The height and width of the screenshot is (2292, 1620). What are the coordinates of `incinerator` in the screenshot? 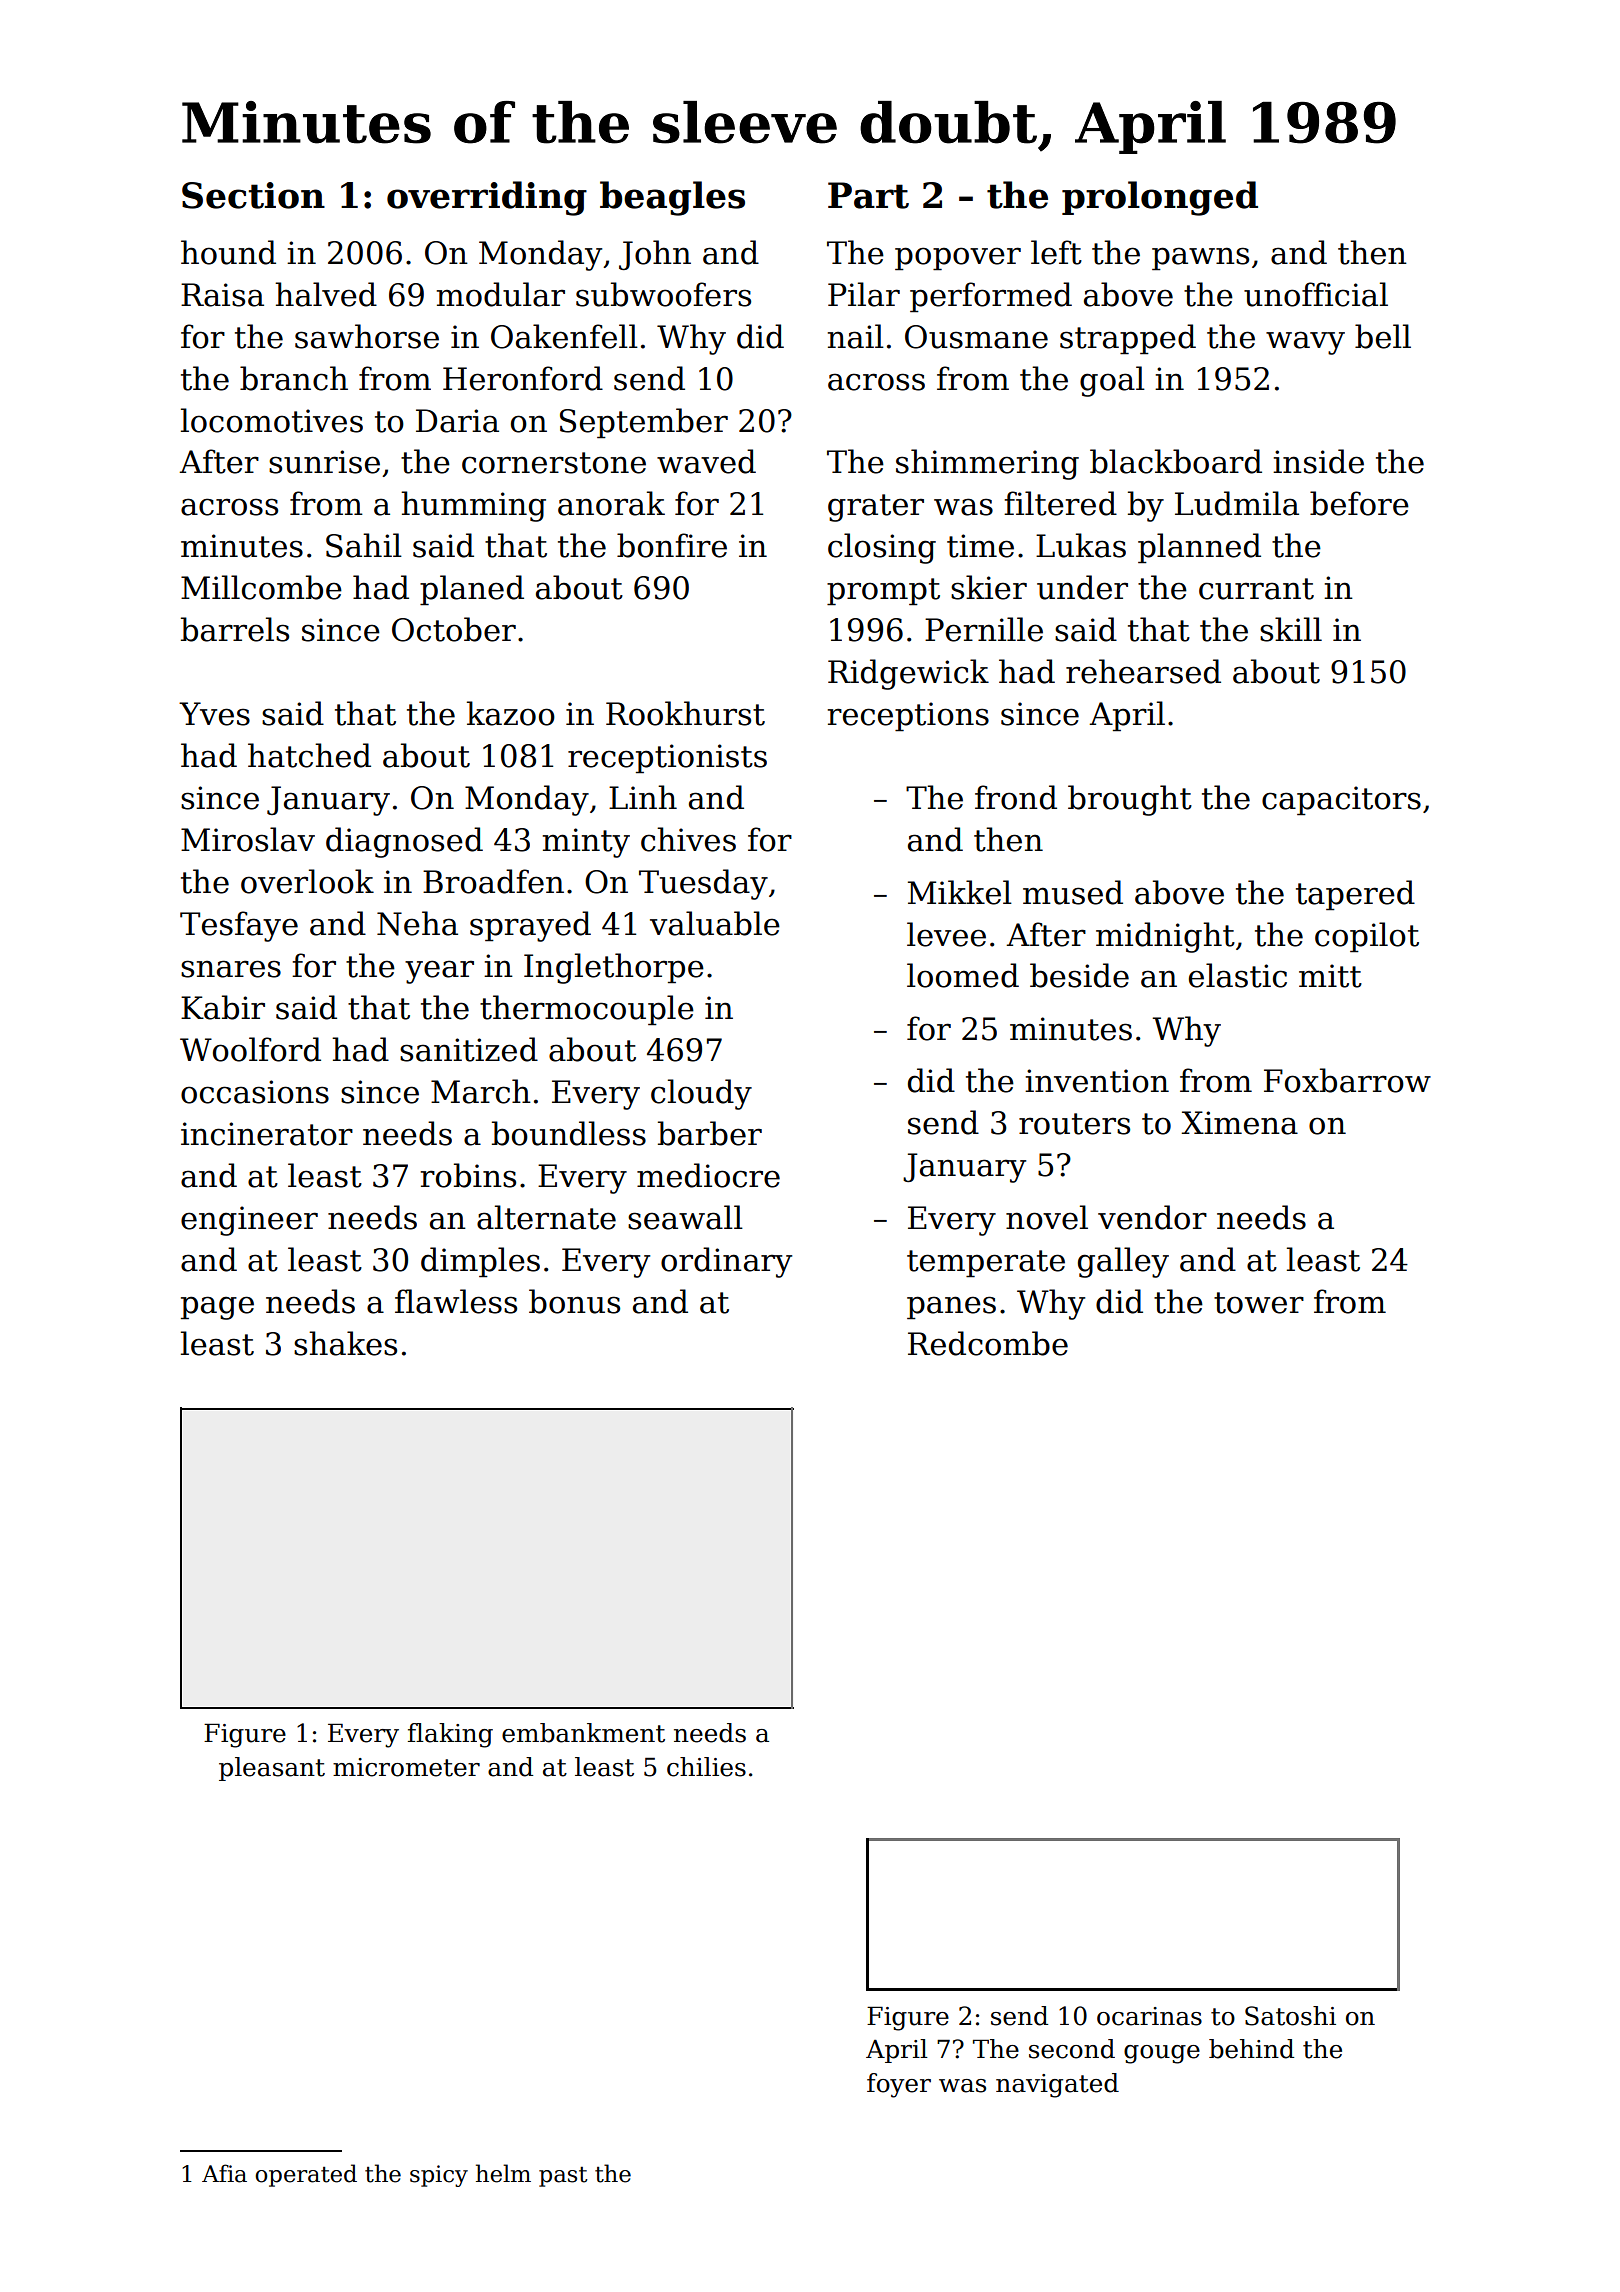 It's located at (267, 1134).
